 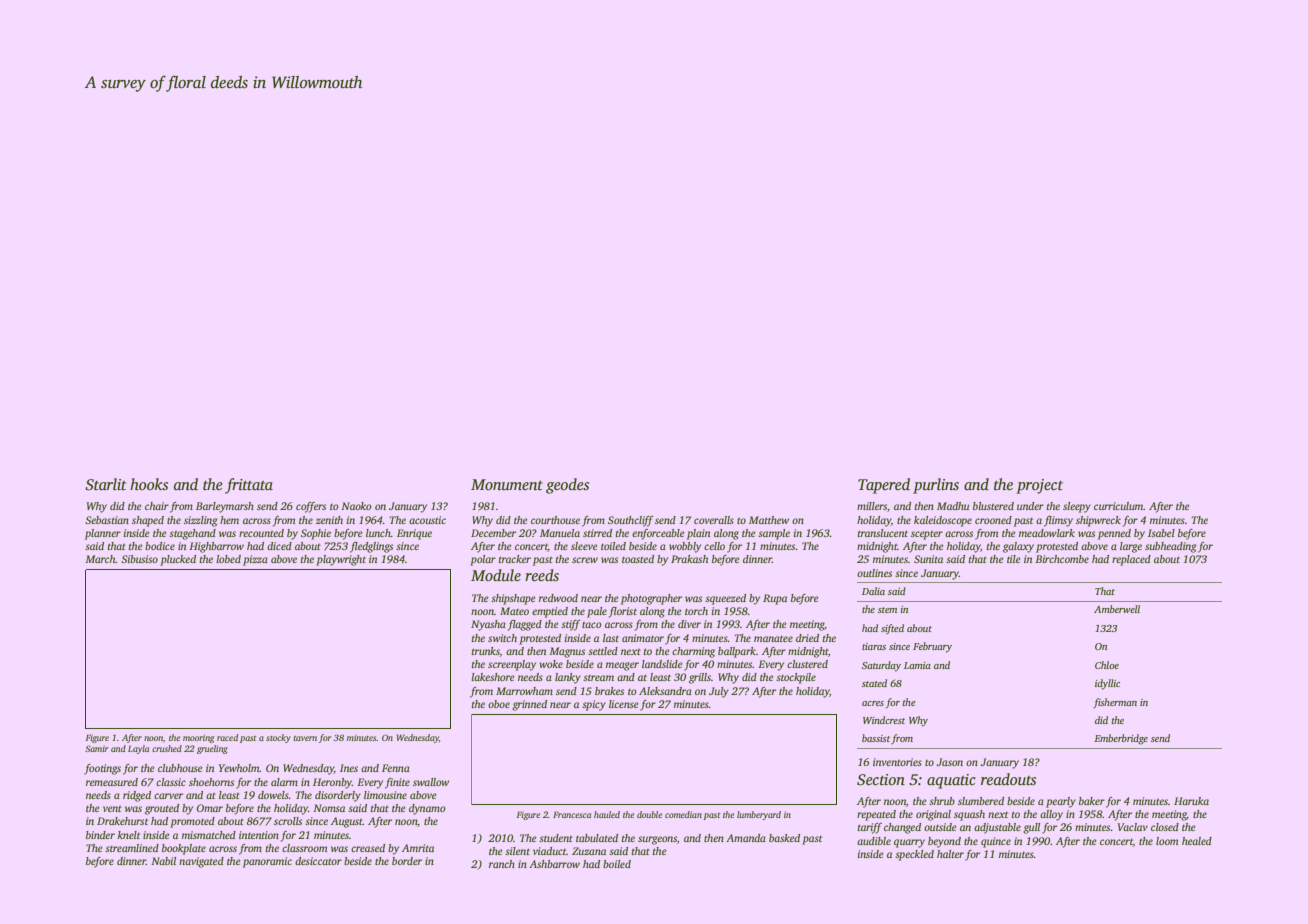 I want to click on Chloe, so click(x=1107, y=665).
